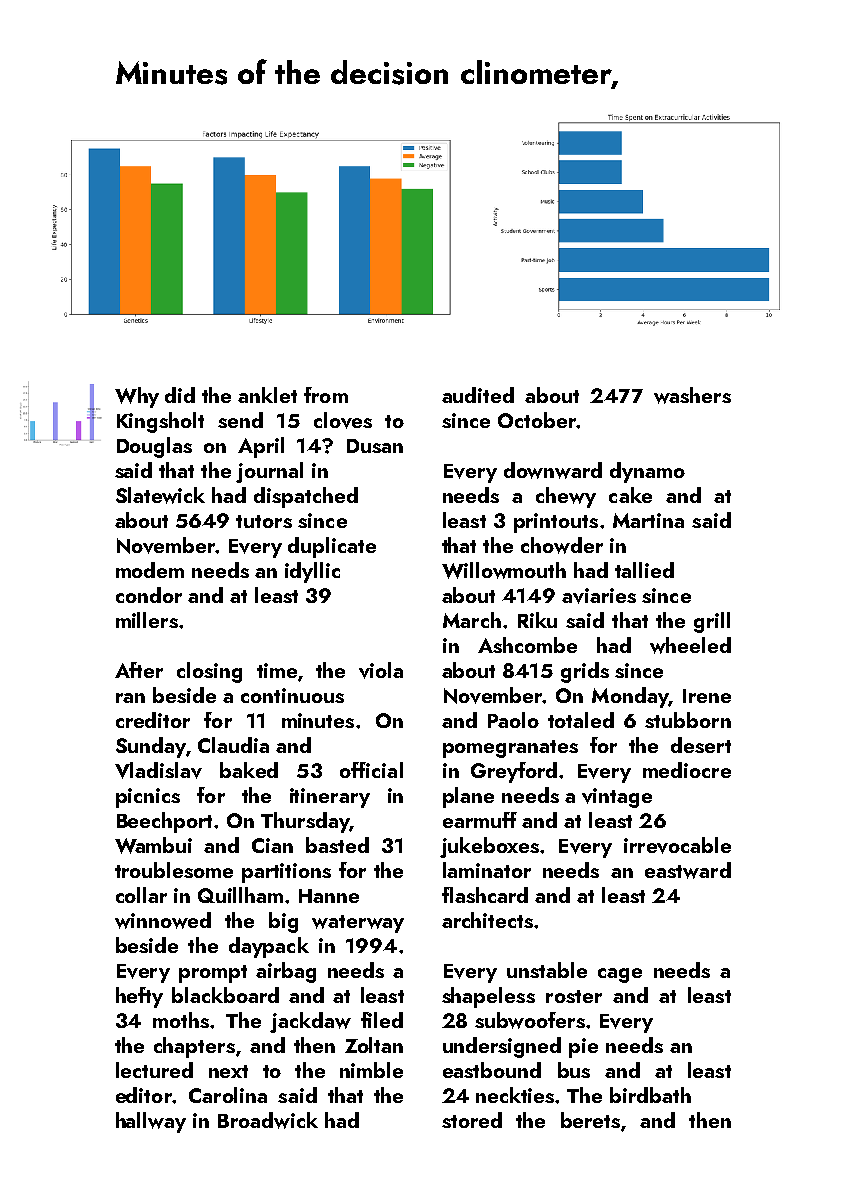 The height and width of the image is (1200, 846). What do you see at coordinates (147, 620) in the image?
I see `millers` at bounding box center [147, 620].
